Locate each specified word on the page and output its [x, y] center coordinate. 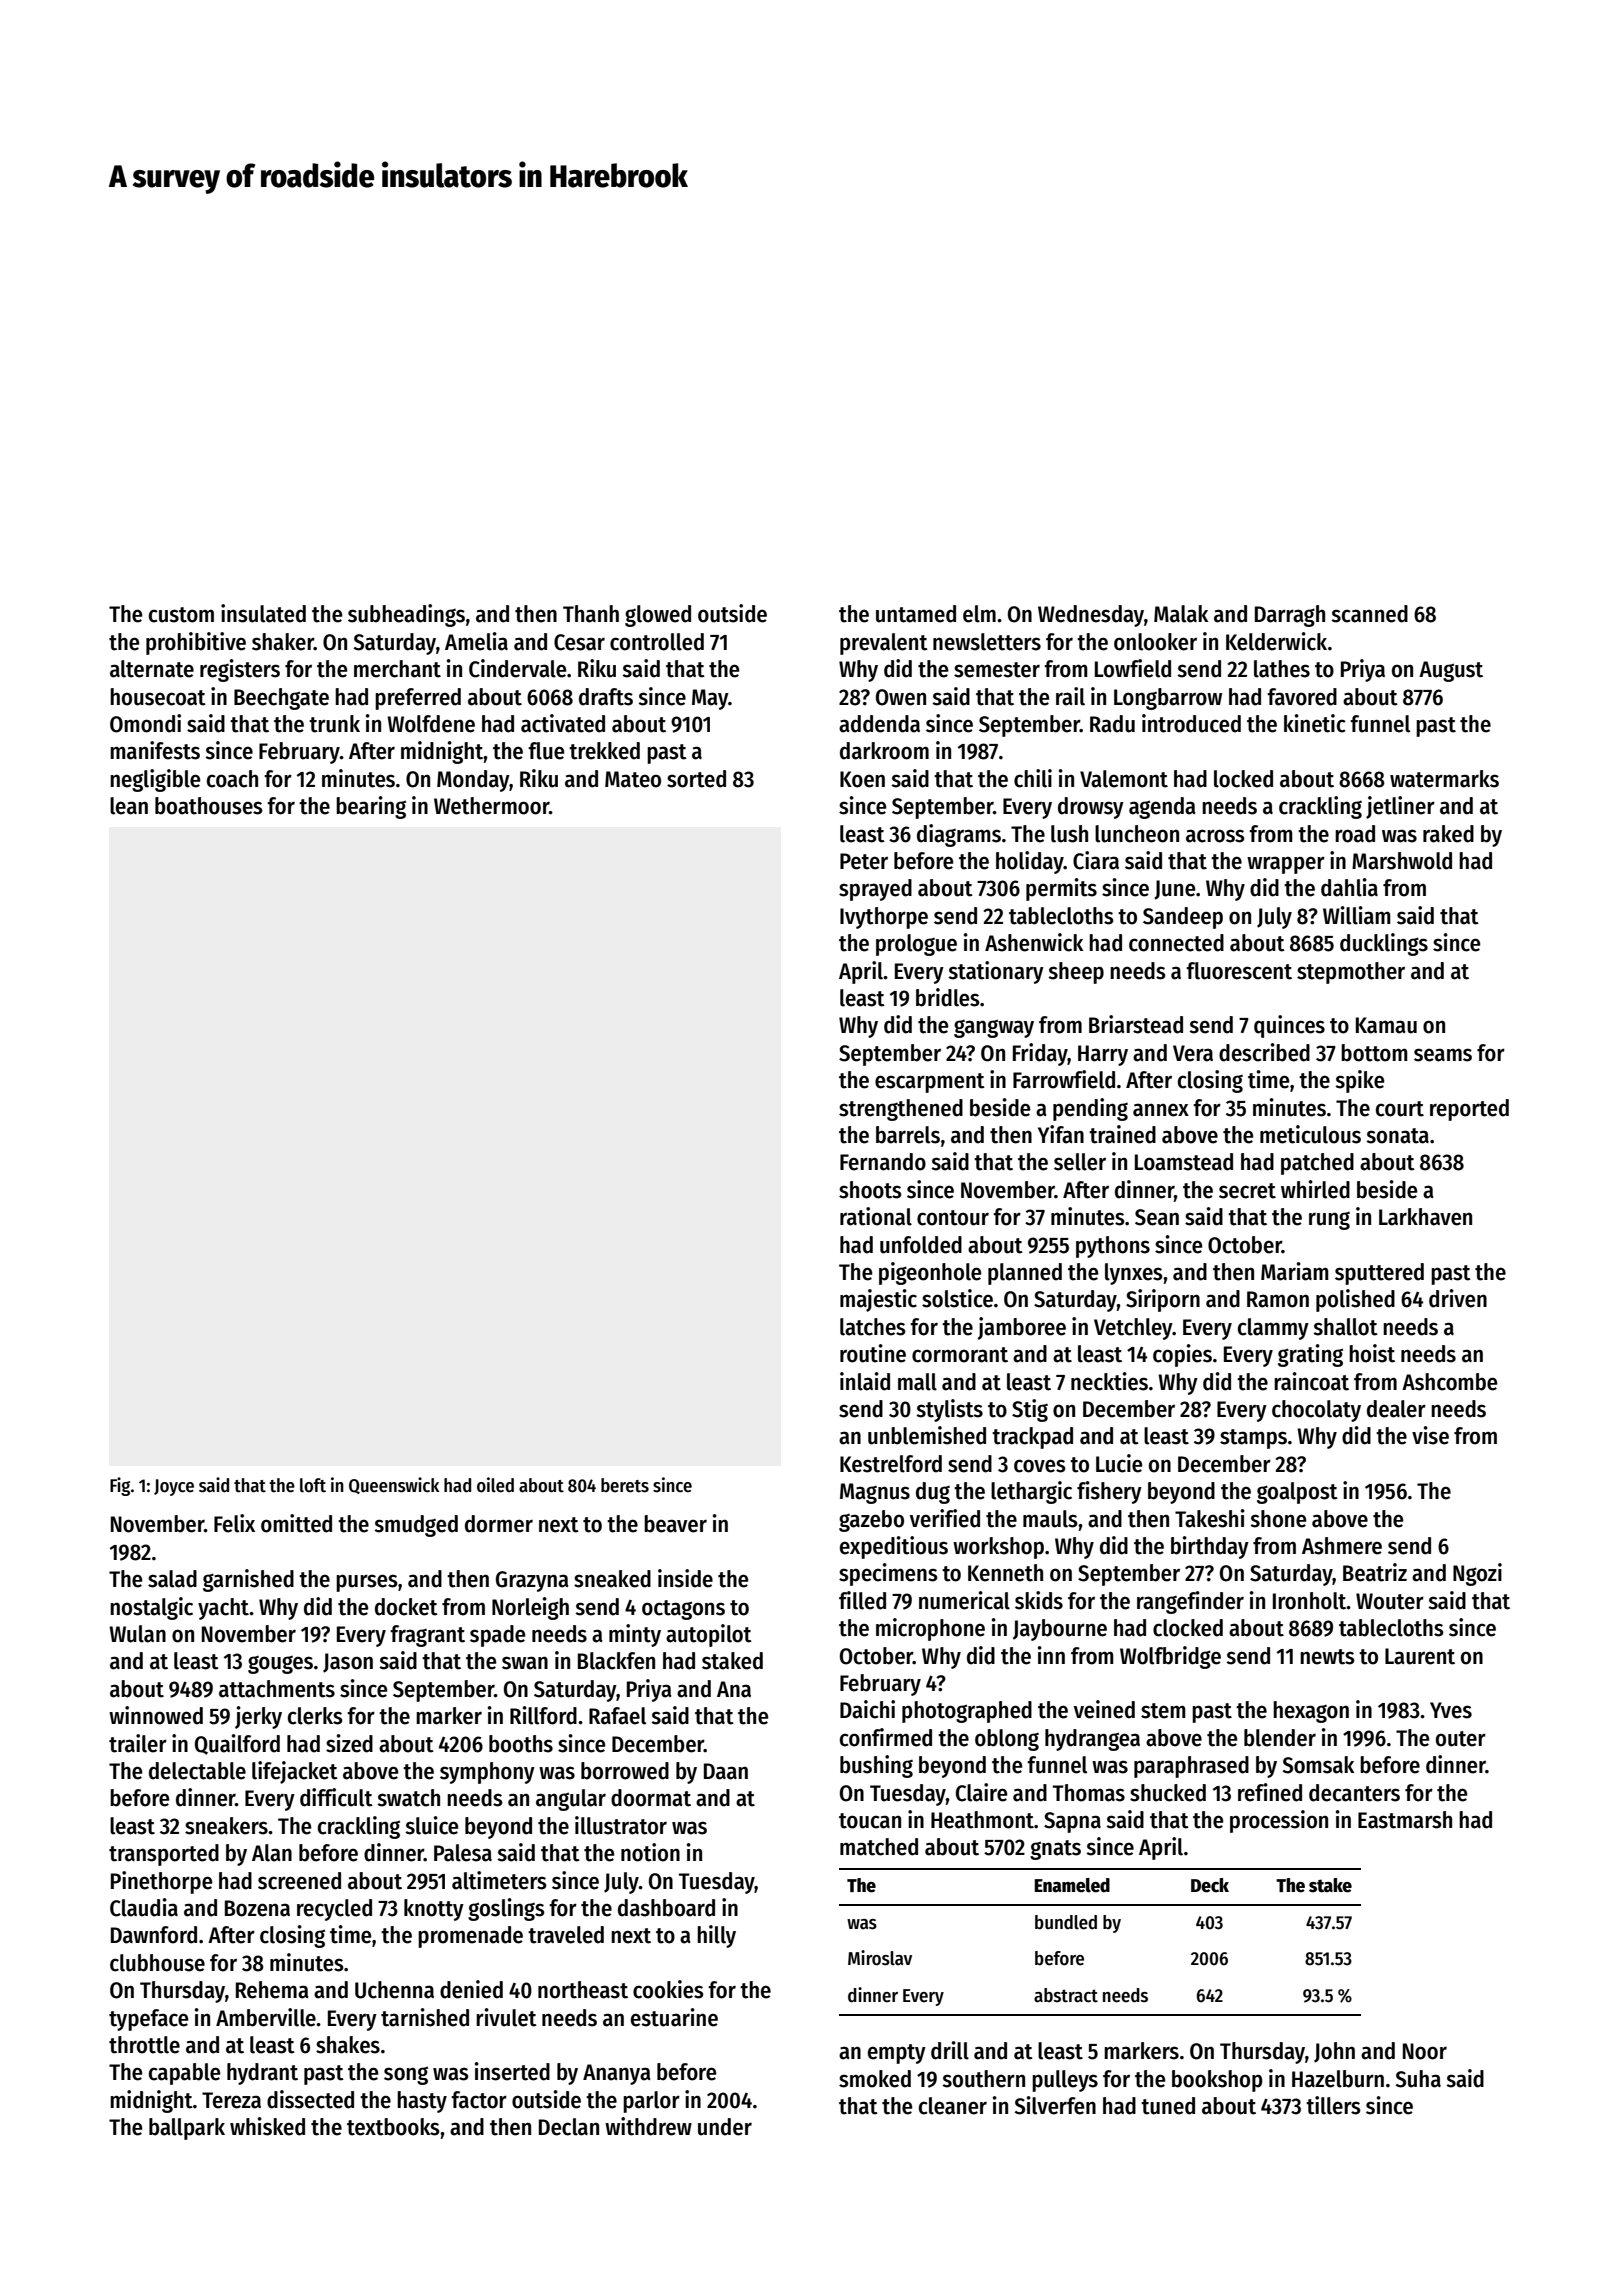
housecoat [158, 697]
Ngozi [1477, 1574]
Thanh [591, 614]
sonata [1397, 1136]
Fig [120, 1486]
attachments [277, 1689]
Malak [1181, 614]
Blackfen [616, 1661]
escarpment [930, 1083]
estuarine [674, 2017]
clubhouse [157, 1963]
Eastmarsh [1405, 1820]
